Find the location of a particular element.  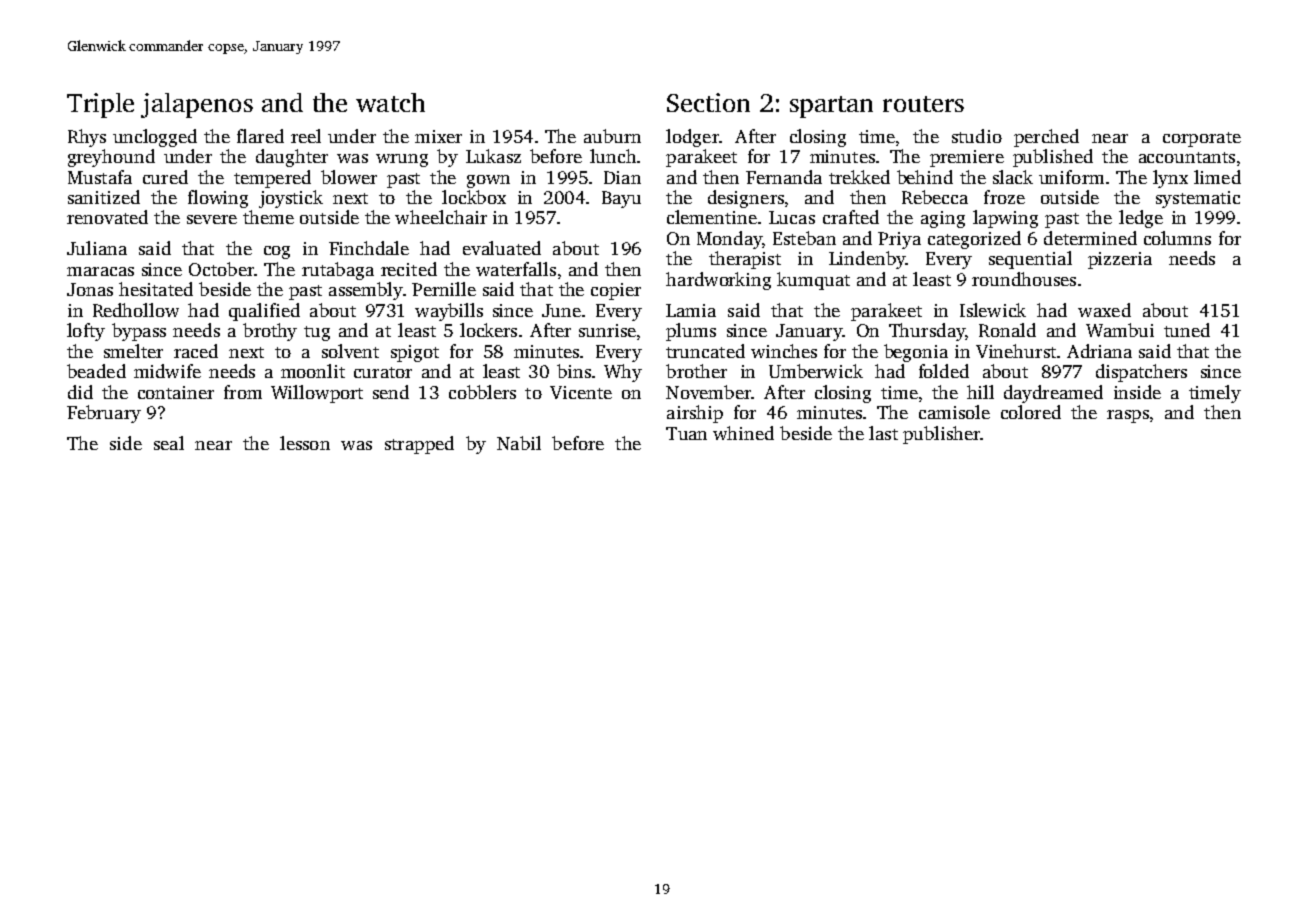

evaluated is located at coordinates (502, 248).
